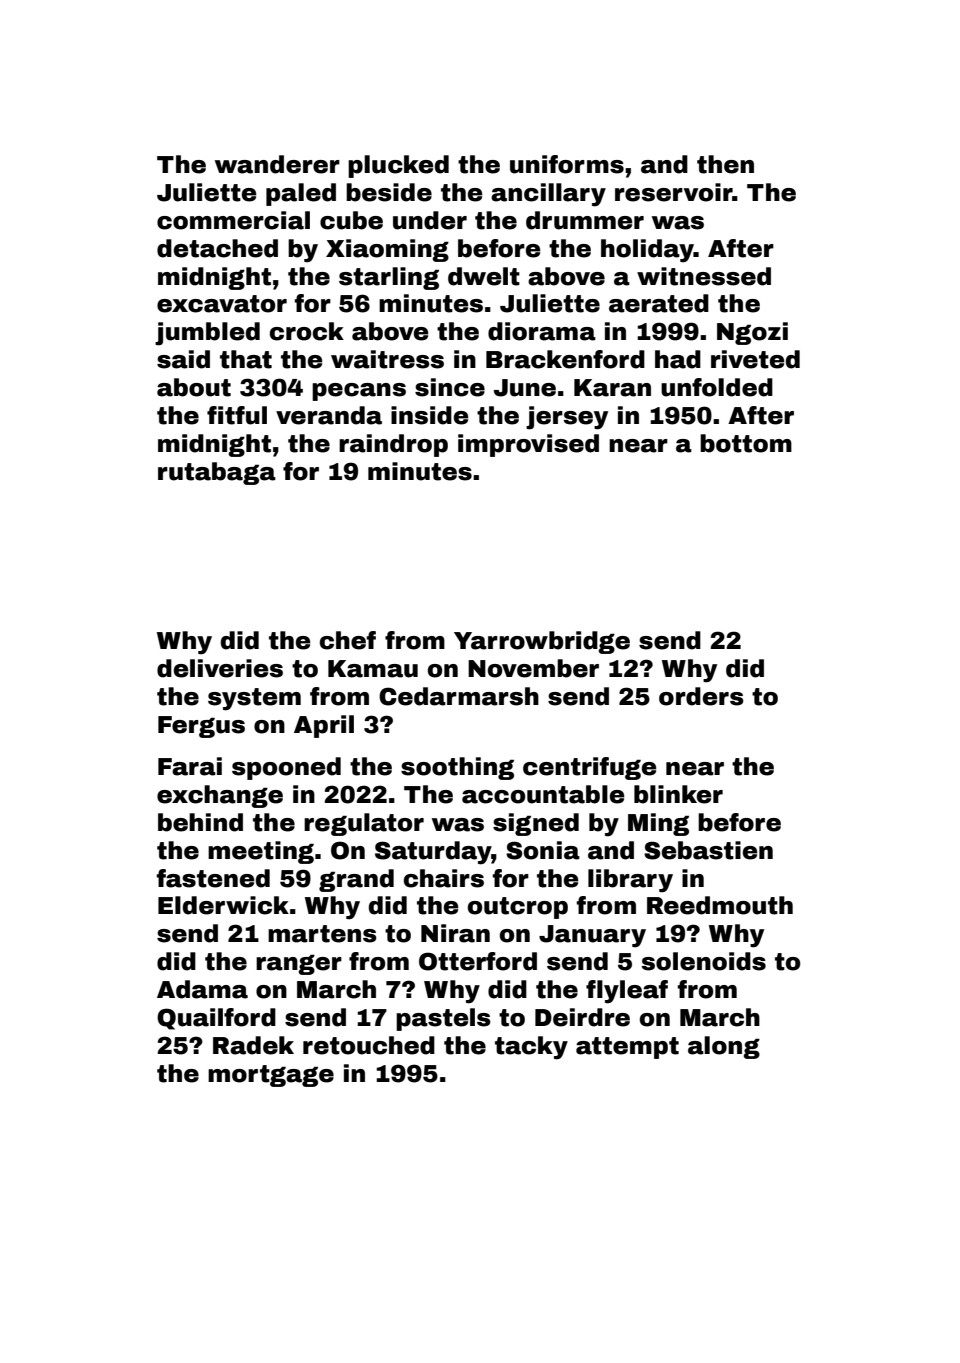 The width and height of the document is (960, 1363). Describe the element at coordinates (277, 164) in the document. I see `wanderer` at that location.
